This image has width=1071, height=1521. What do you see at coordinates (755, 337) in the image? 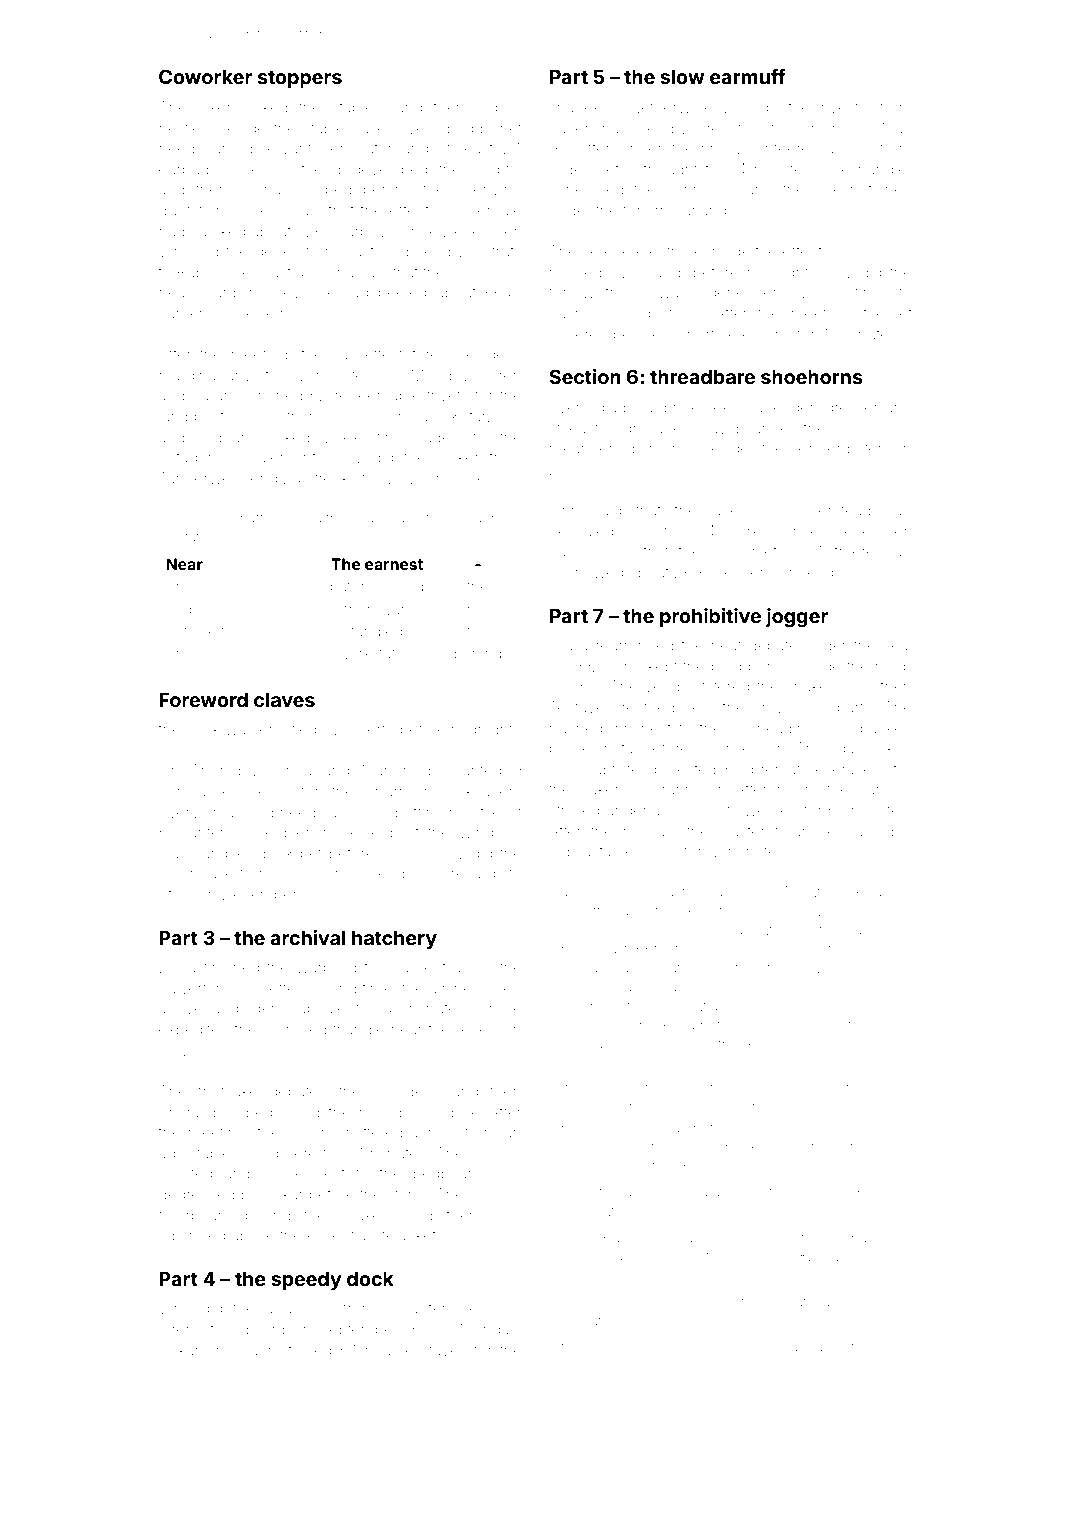
I see `ceremony` at bounding box center [755, 337].
